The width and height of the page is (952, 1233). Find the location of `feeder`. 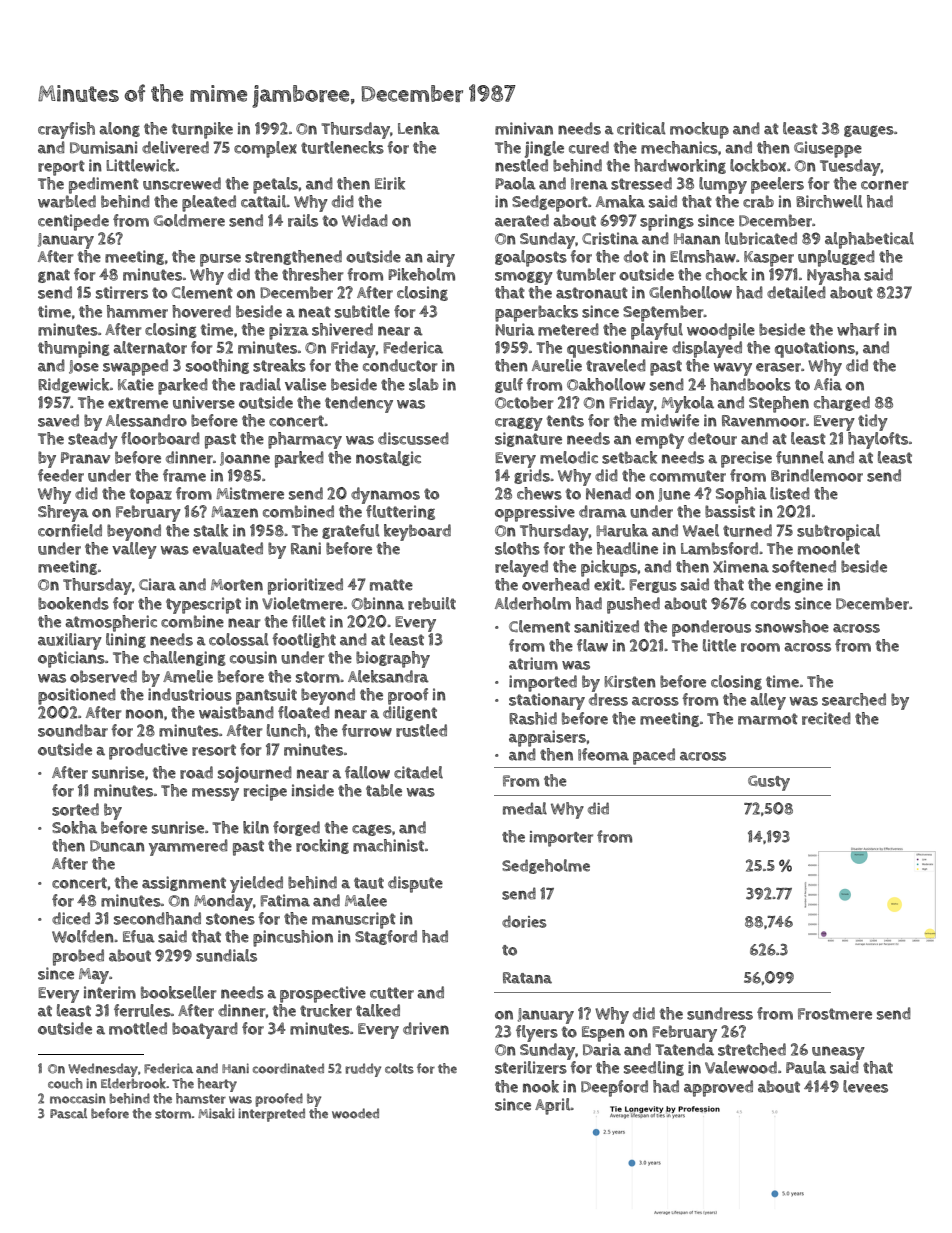

feeder is located at coordinates (61, 475).
